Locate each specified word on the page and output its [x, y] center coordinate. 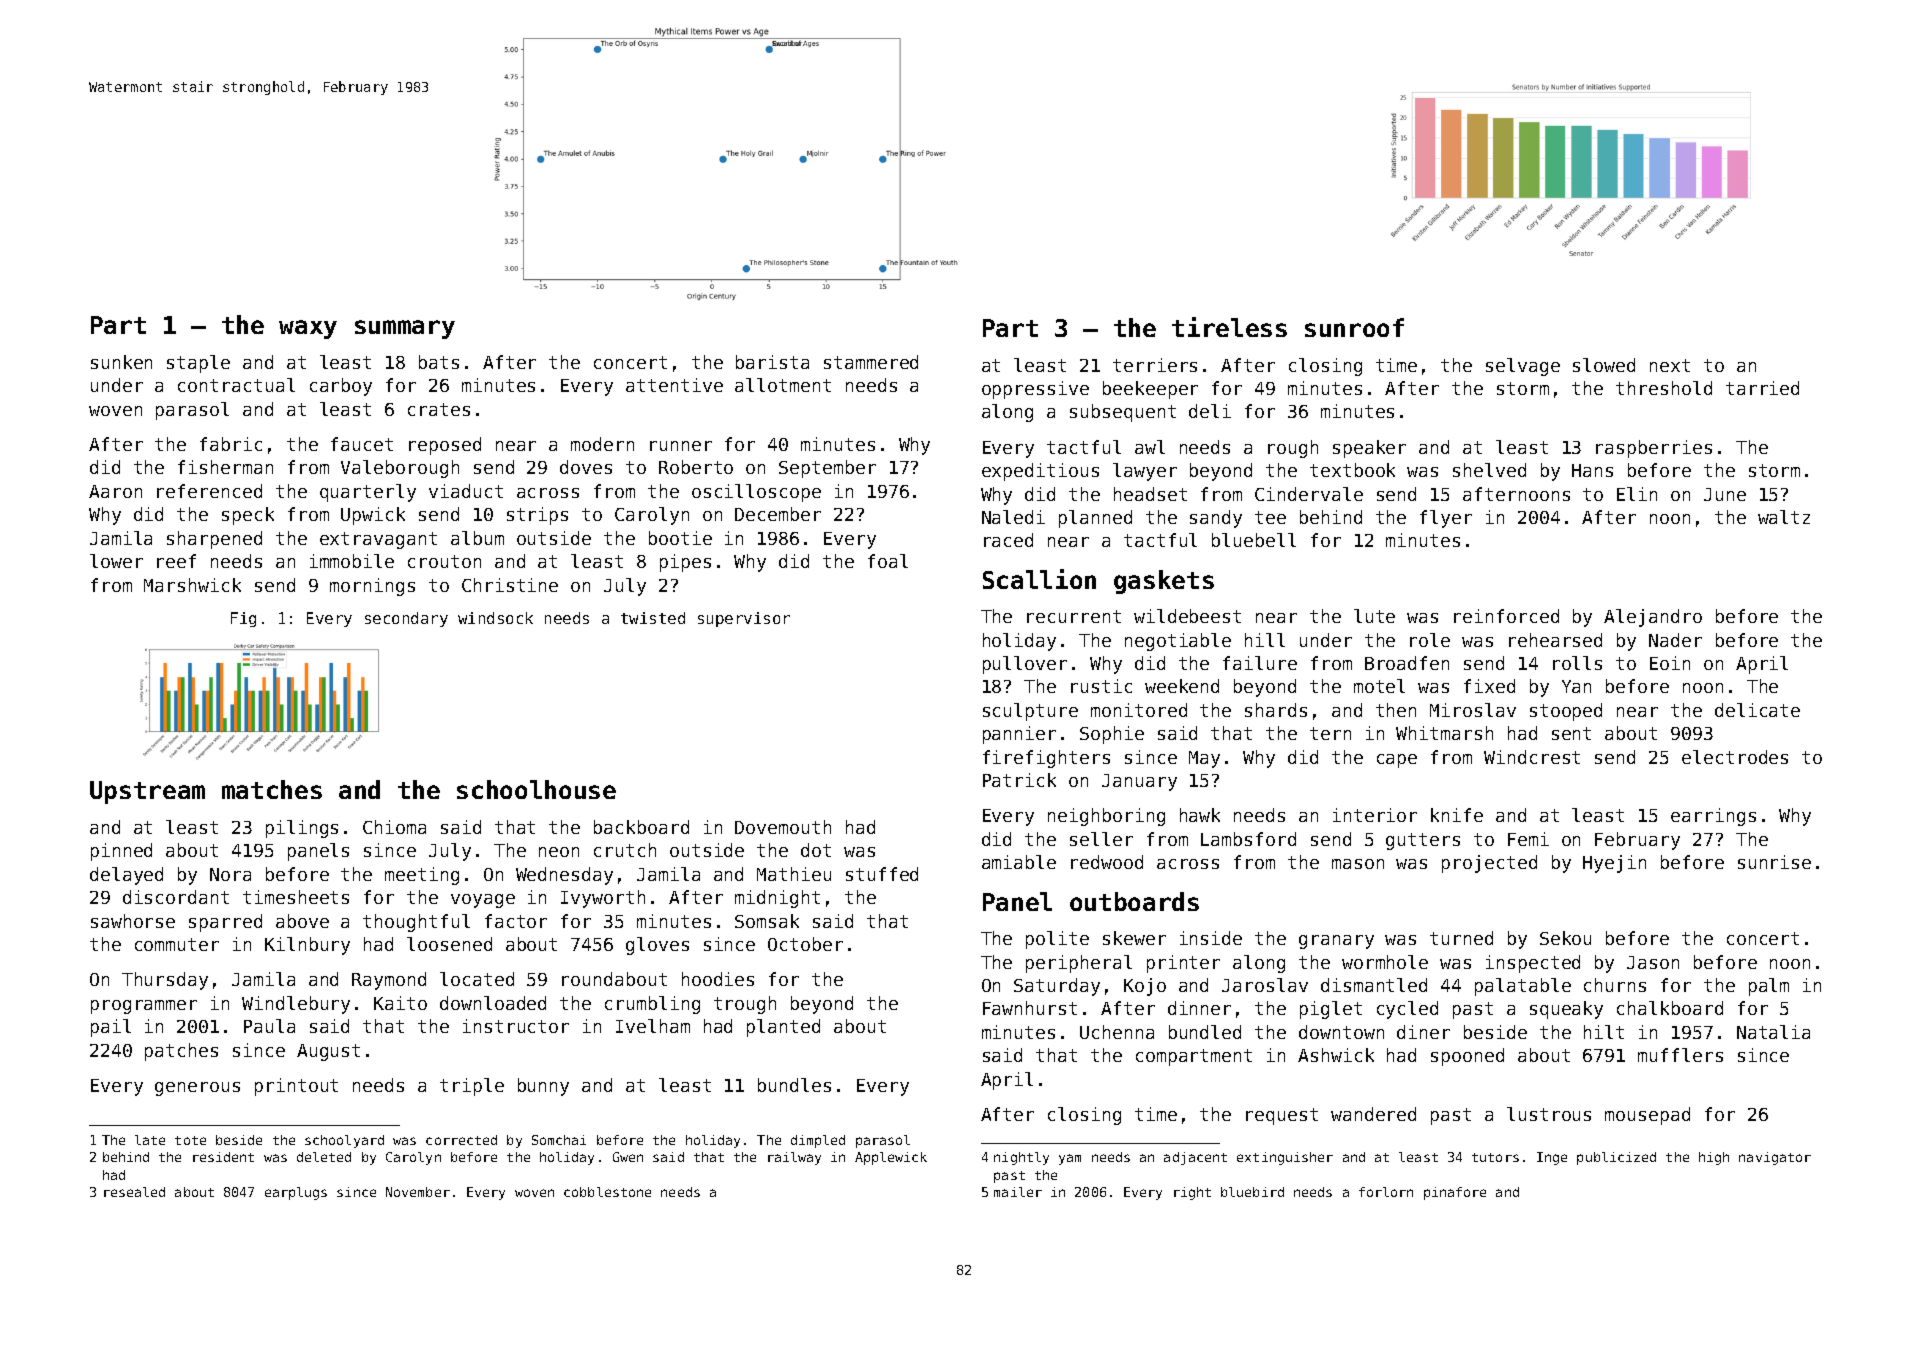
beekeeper [1150, 390]
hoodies [718, 979]
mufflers [1680, 1055]
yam [1070, 1159]
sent [1571, 733]
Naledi [1013, 517]
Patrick [1019, 780]
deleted [324, 1157]
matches [272, 789]
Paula [269, 1026]
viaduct [466, 491]
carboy [341, 387]
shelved [1489, 470]
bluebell [1254, 540]
